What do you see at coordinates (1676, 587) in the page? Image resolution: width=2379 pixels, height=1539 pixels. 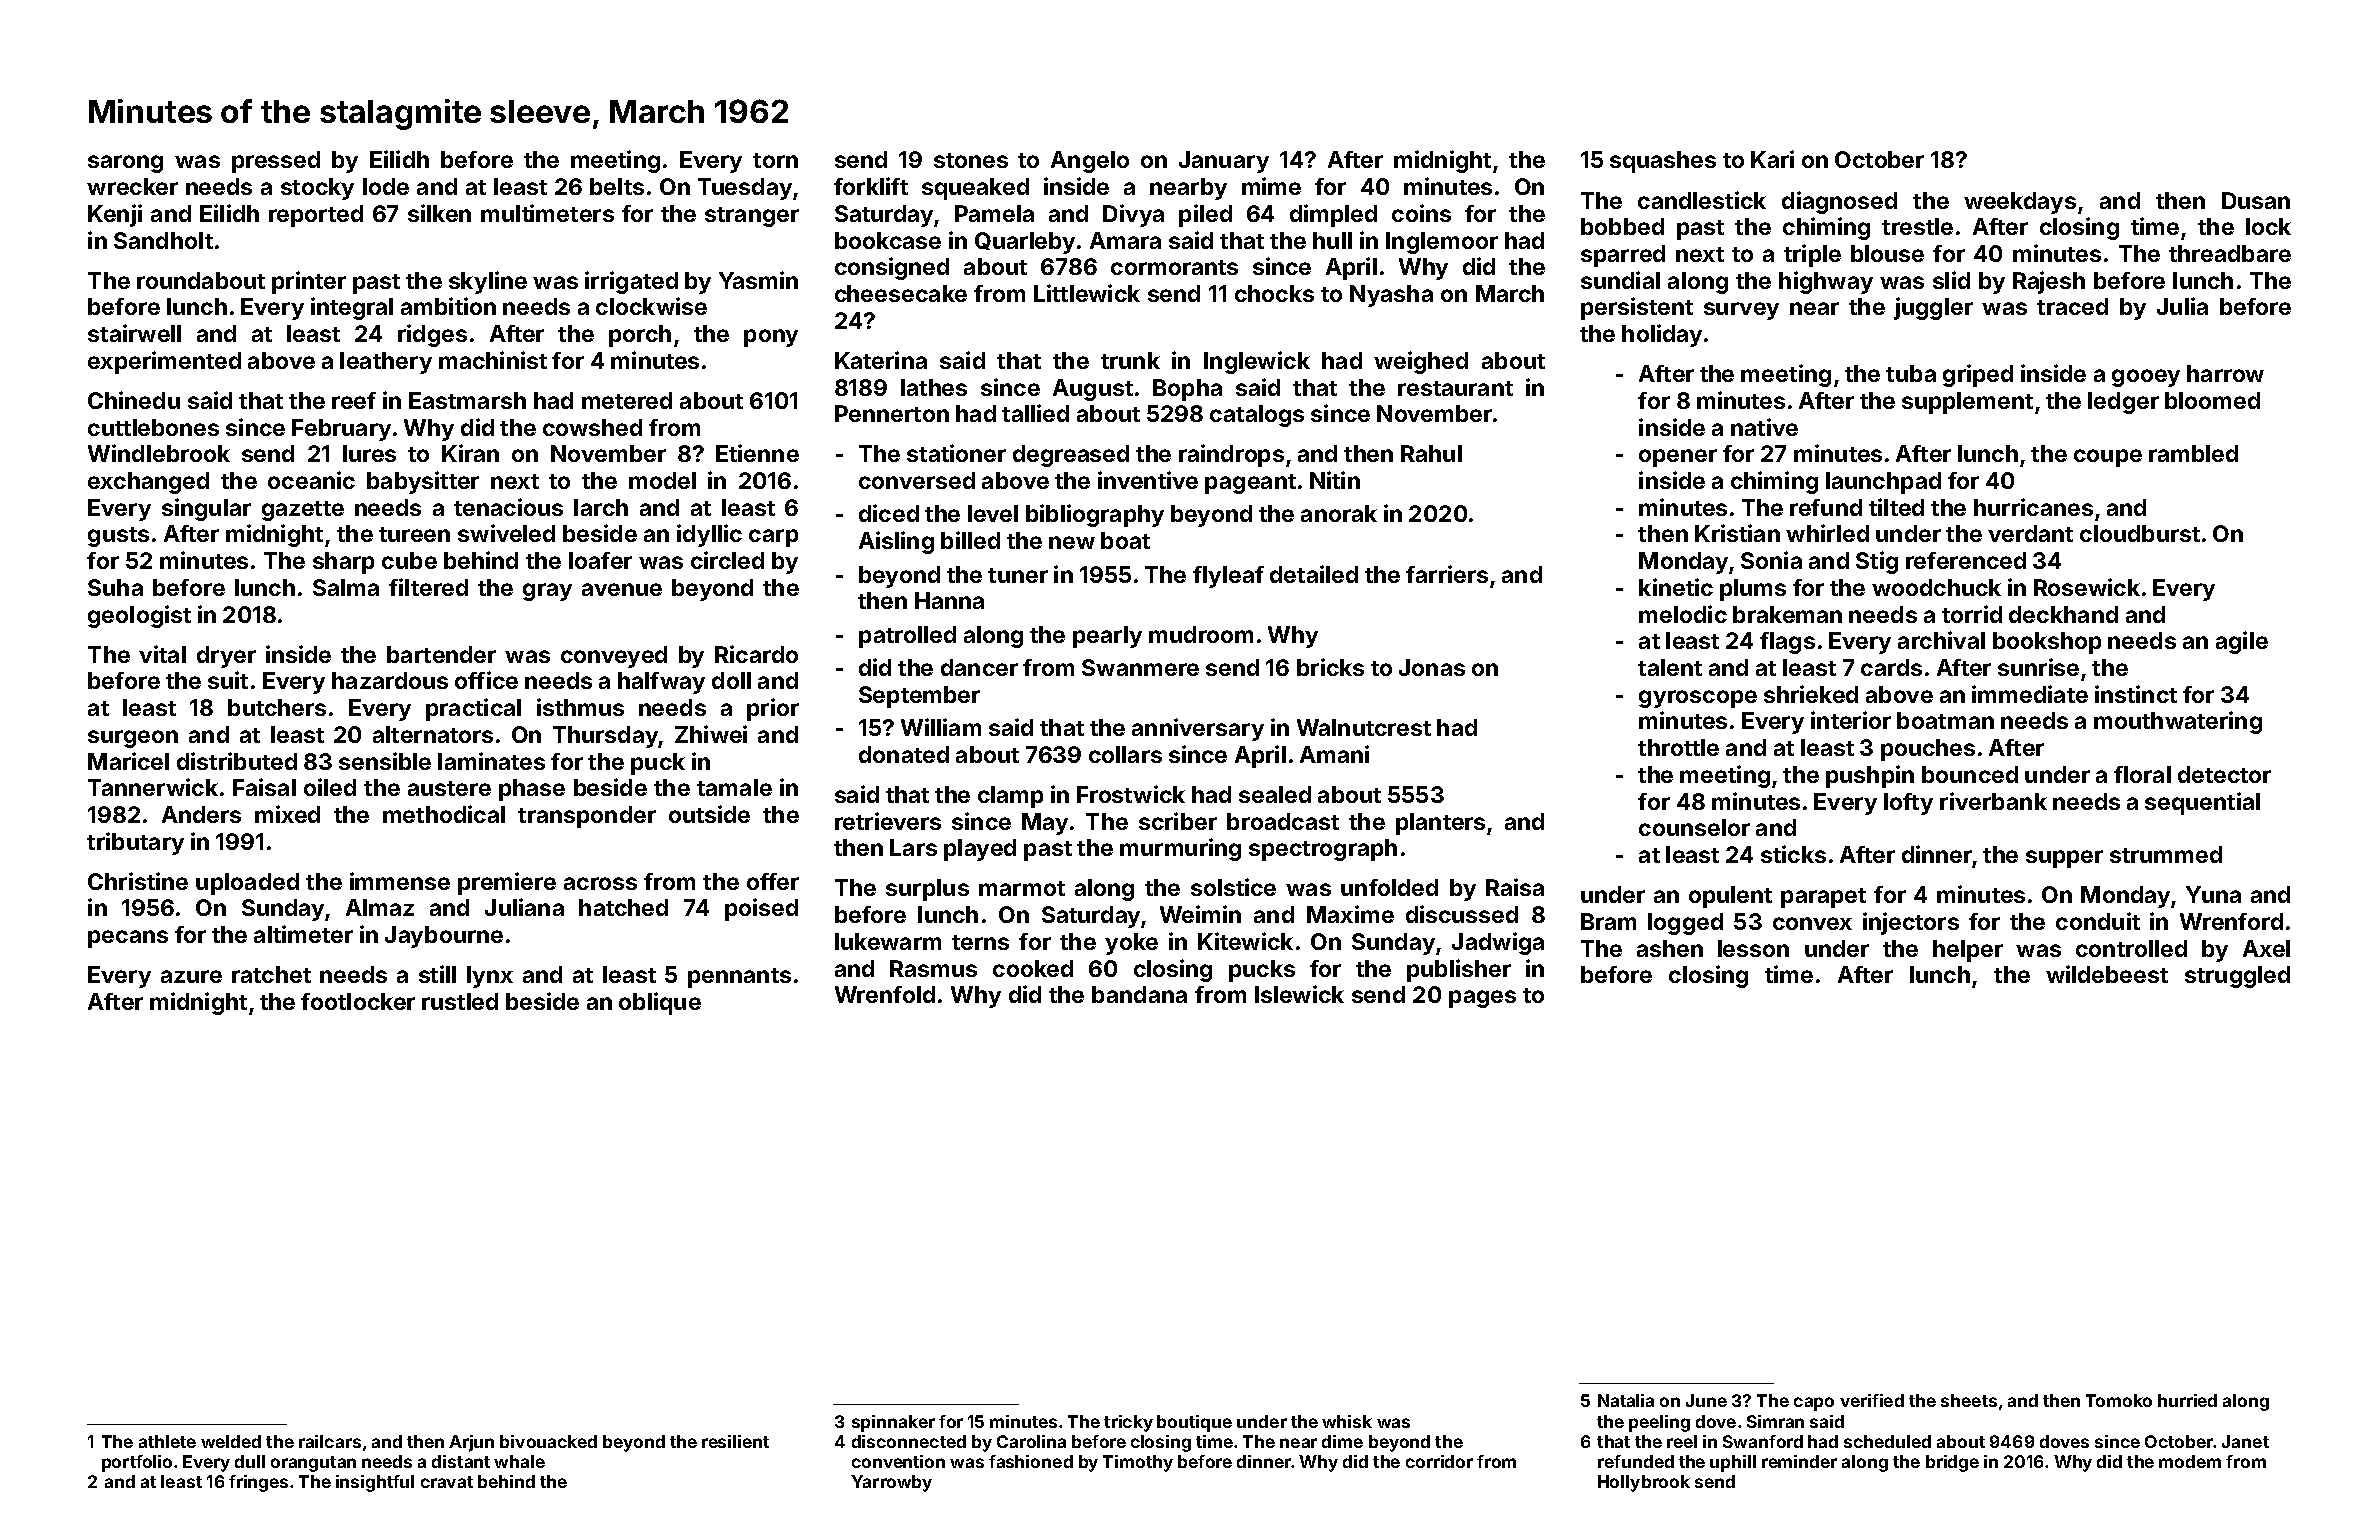 I see `kinetic` at bounding box center [1676, 587].
